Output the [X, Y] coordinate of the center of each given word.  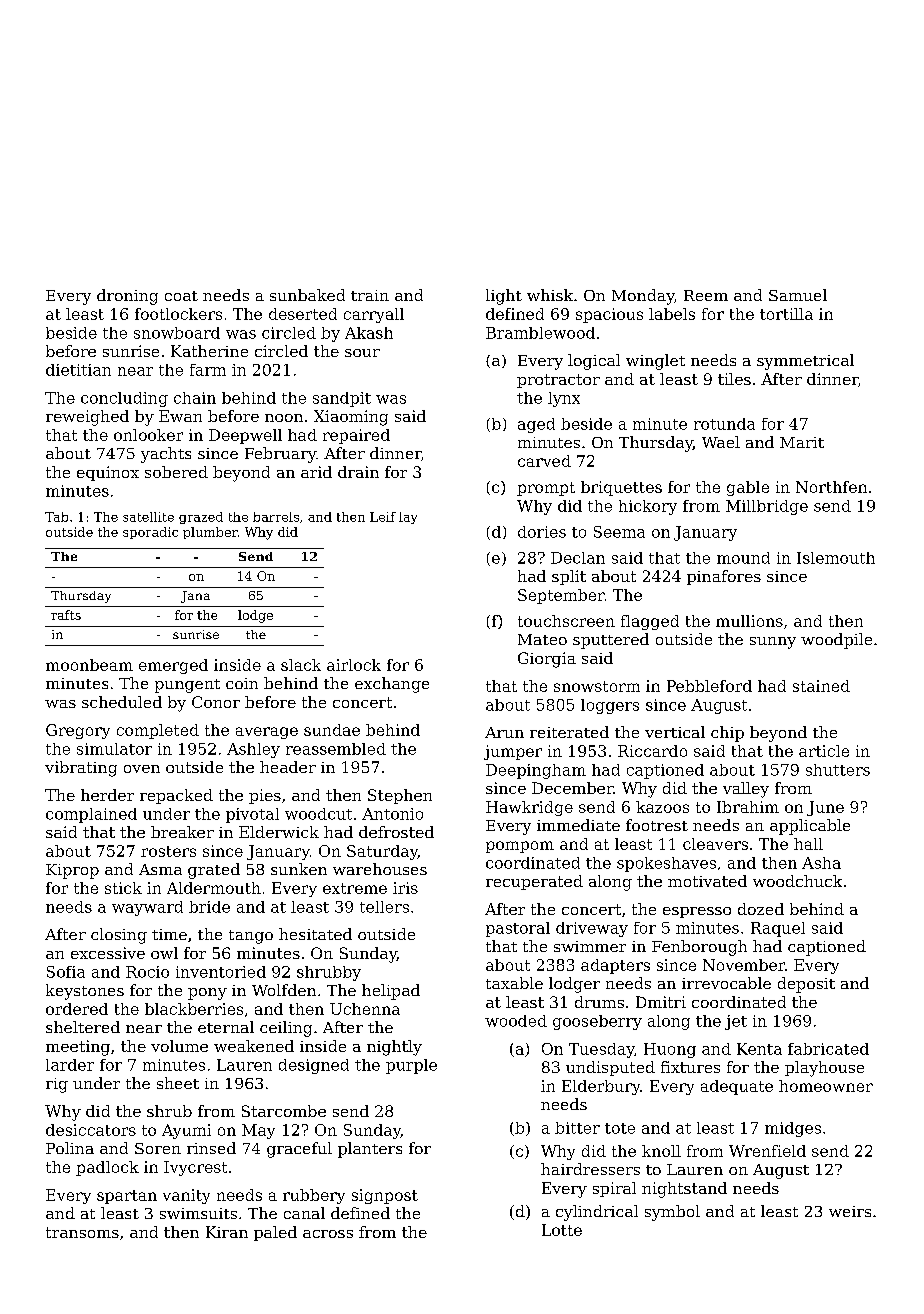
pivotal [252, 815]
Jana [195, 597]
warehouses [380, 869]
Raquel [778, 929]
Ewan [180, 416]
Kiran [227, 1232]
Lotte [562, 1230]
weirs [850, 1211]
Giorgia [547, 660]
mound [743, 558]
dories [542, 532]
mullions [749, 621]
